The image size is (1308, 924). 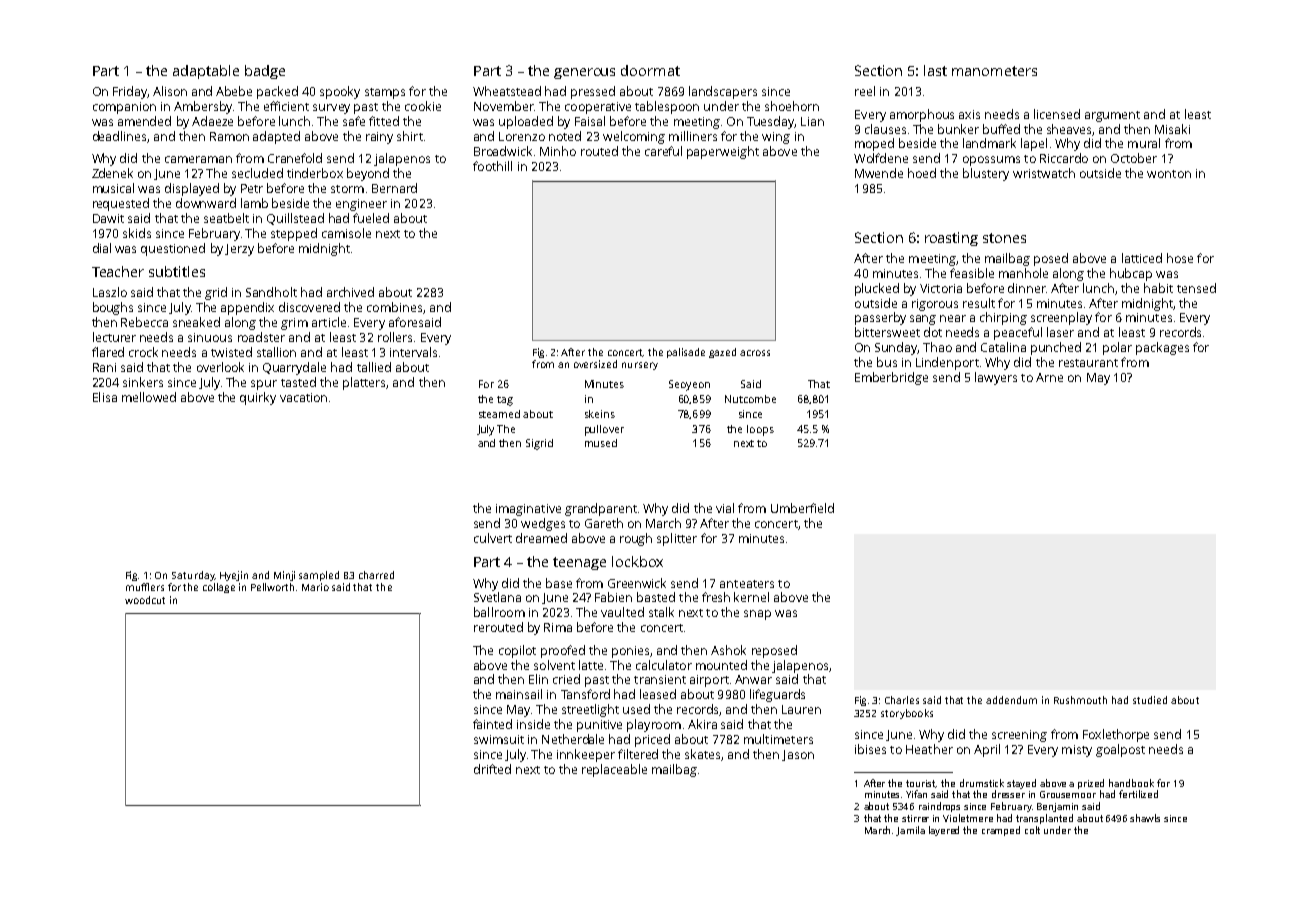 I want to click on studied, so click(x=1150, y=700).
